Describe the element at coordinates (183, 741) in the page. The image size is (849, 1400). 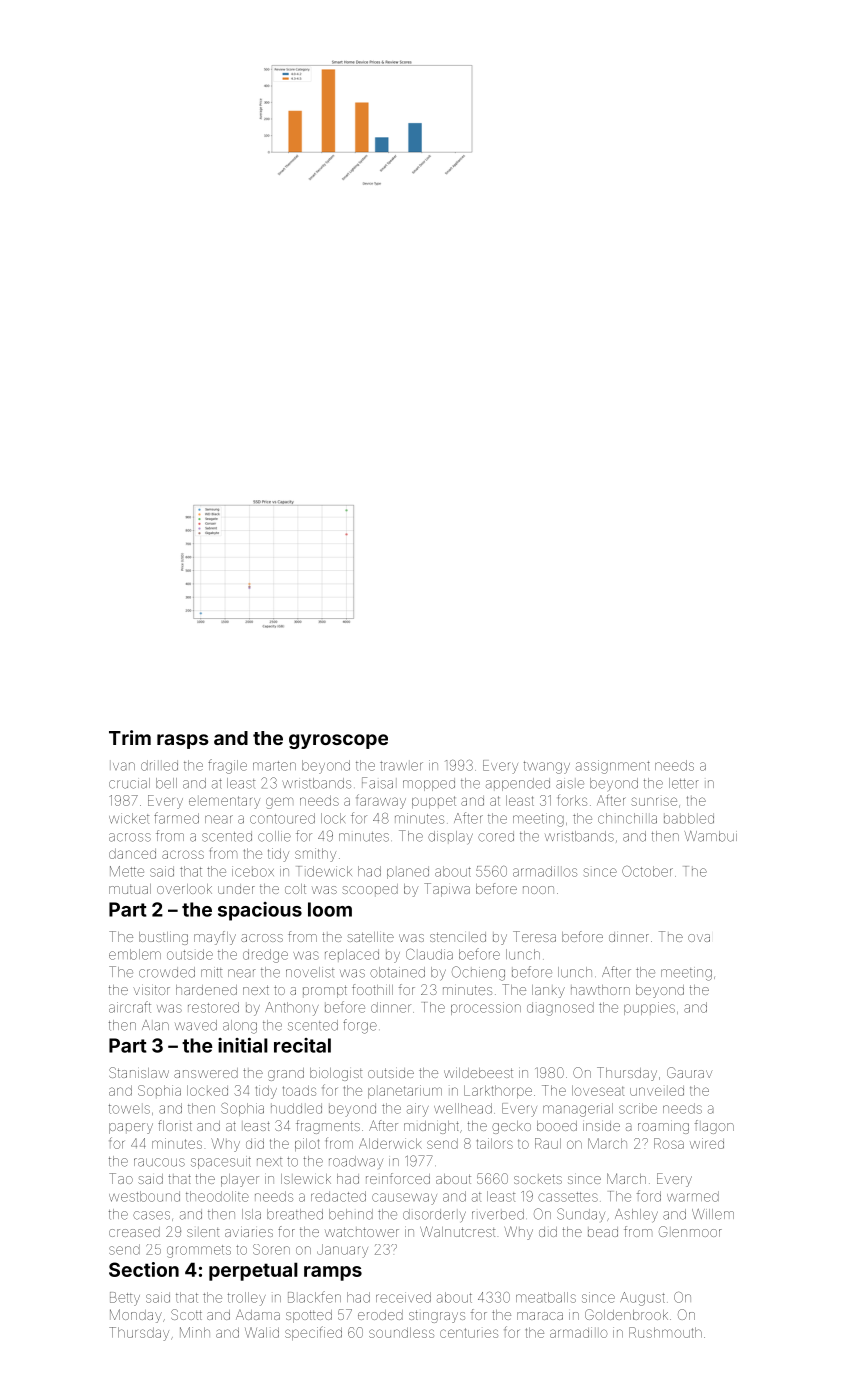
I see `rasps` at that location.
